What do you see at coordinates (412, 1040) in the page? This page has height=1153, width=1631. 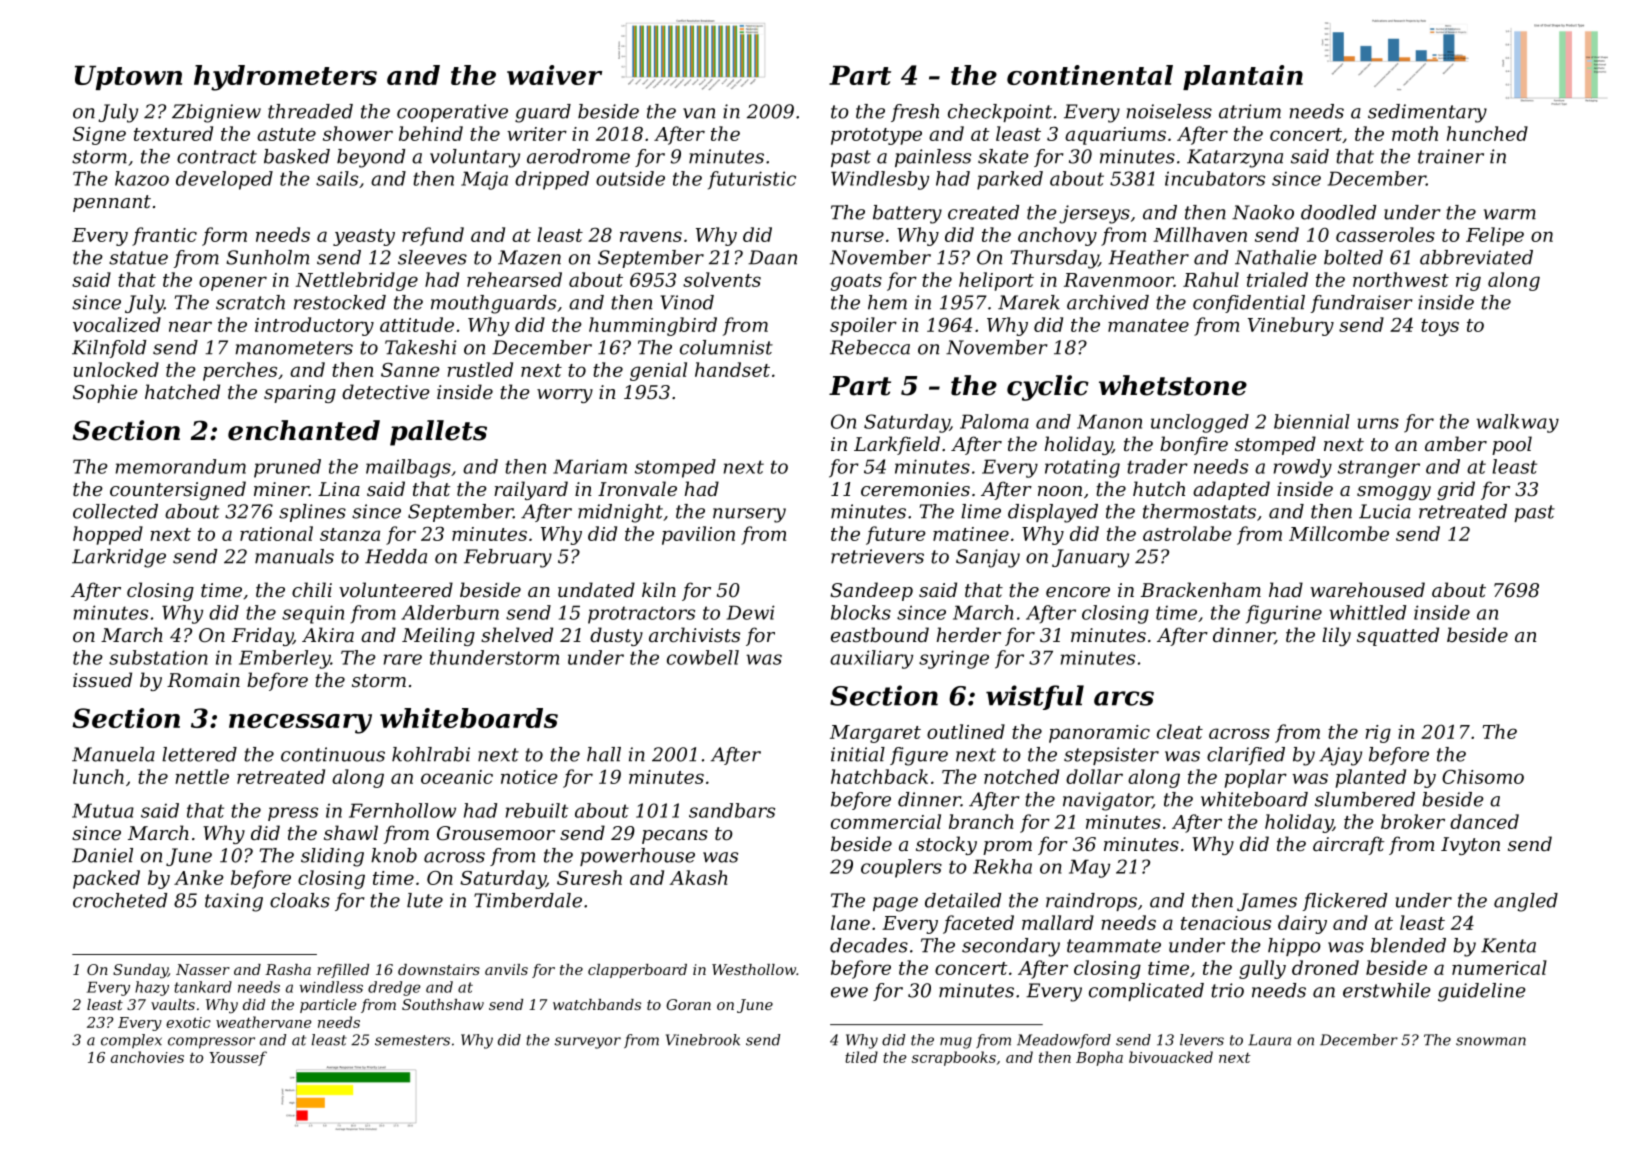 I see `semesters` at bounding box center [412, 1040].
